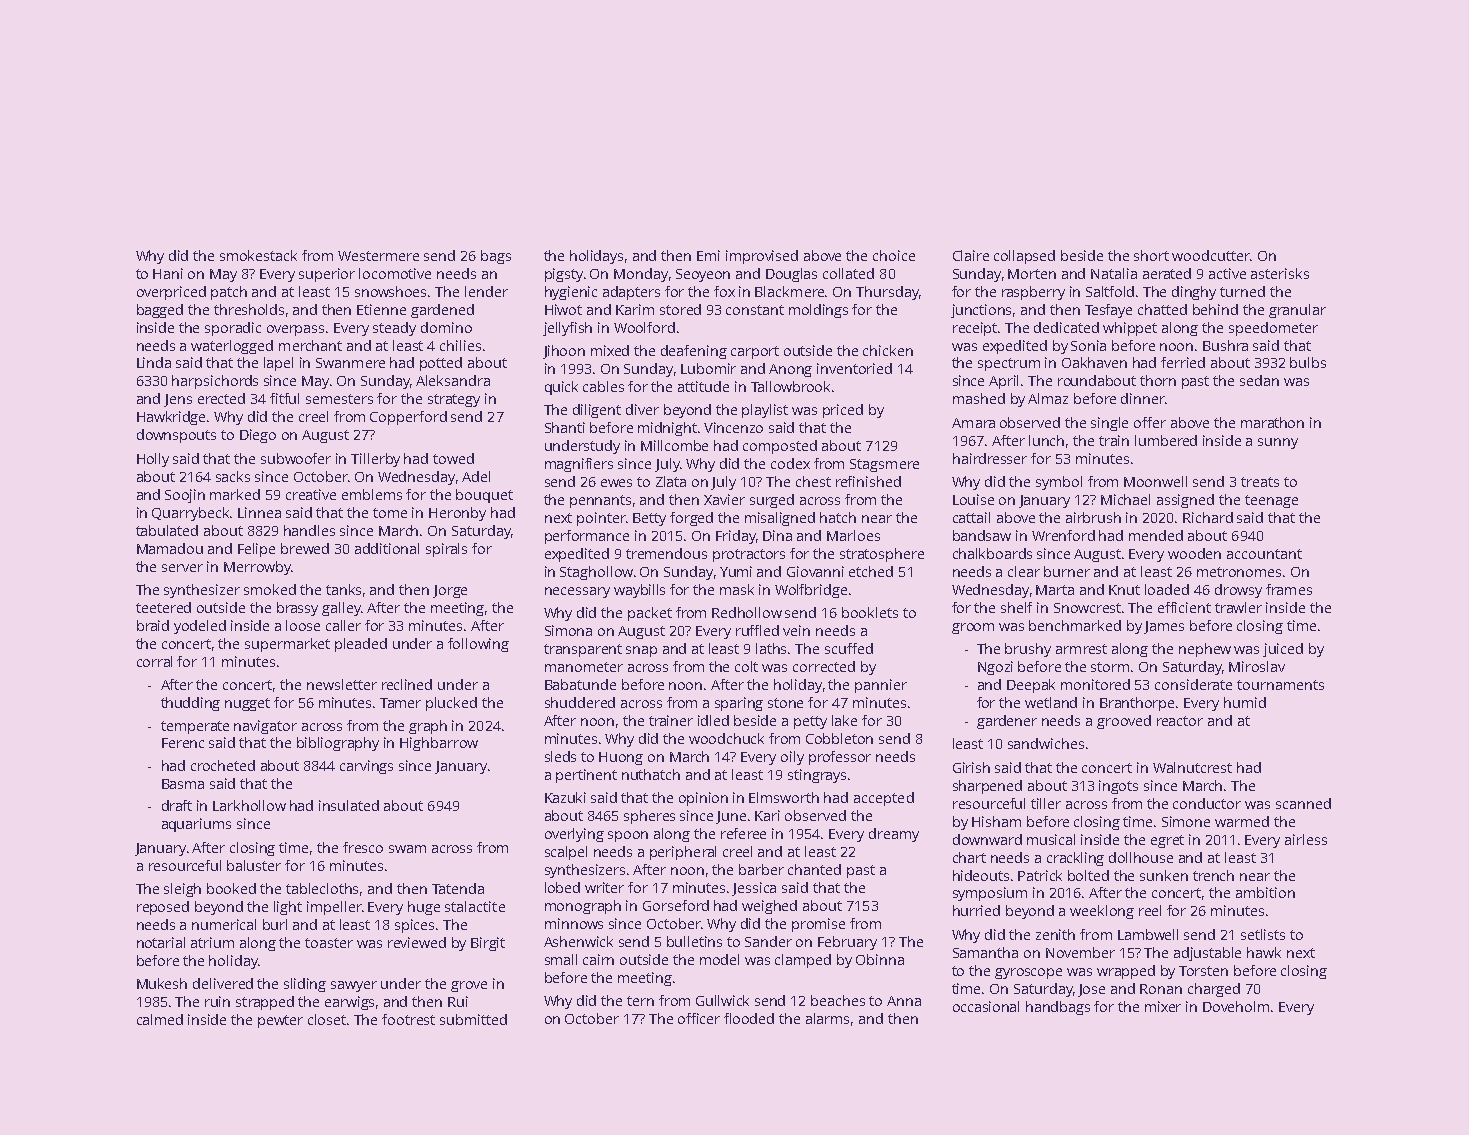 The height and width of the screenshot is (1135, 1469). Describe the element at coordinates (565, 427) in the screenshot. I see `Shanti` at that location.
